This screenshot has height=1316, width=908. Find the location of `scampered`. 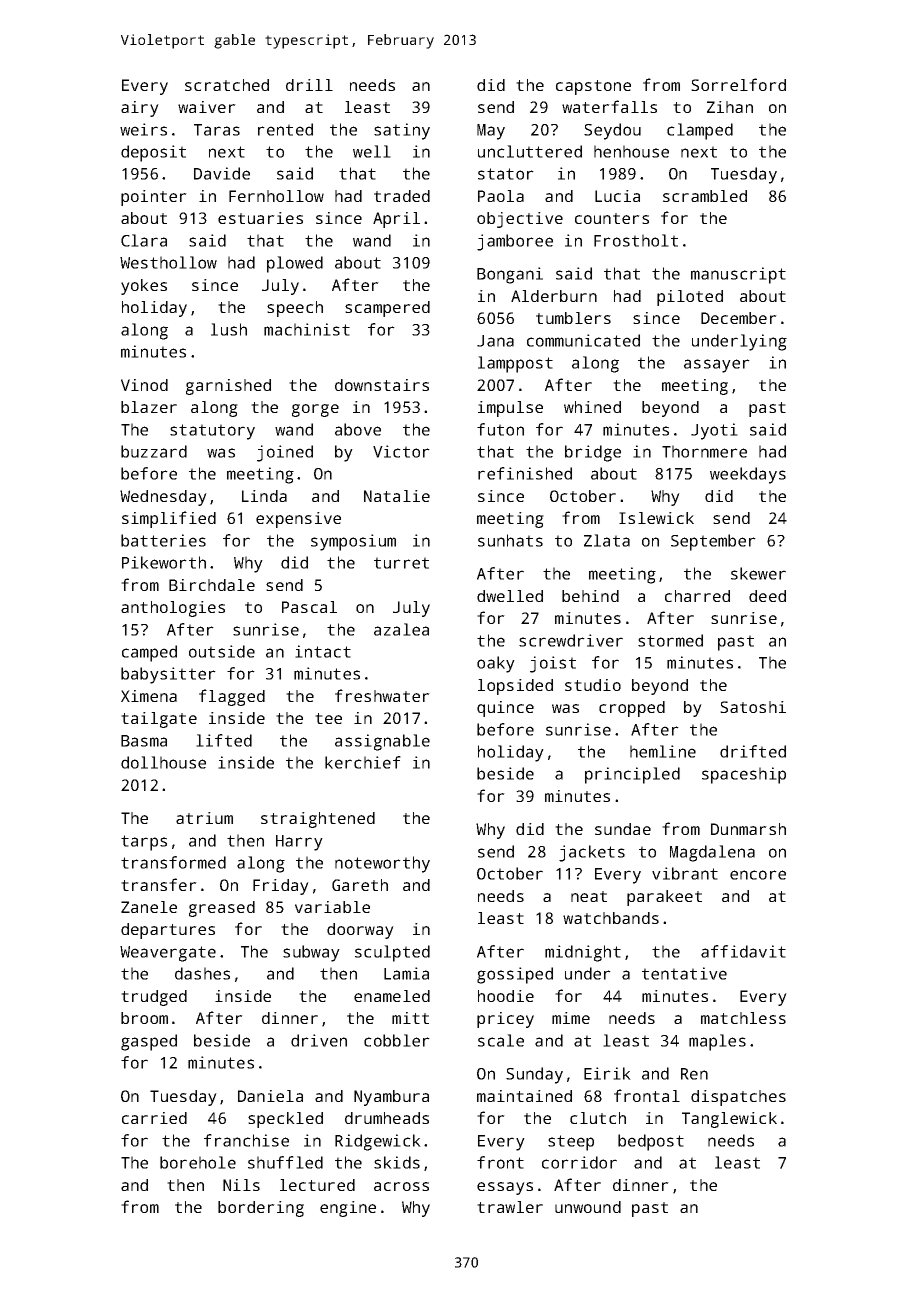

scampered is located at coordinates (387, 309).
